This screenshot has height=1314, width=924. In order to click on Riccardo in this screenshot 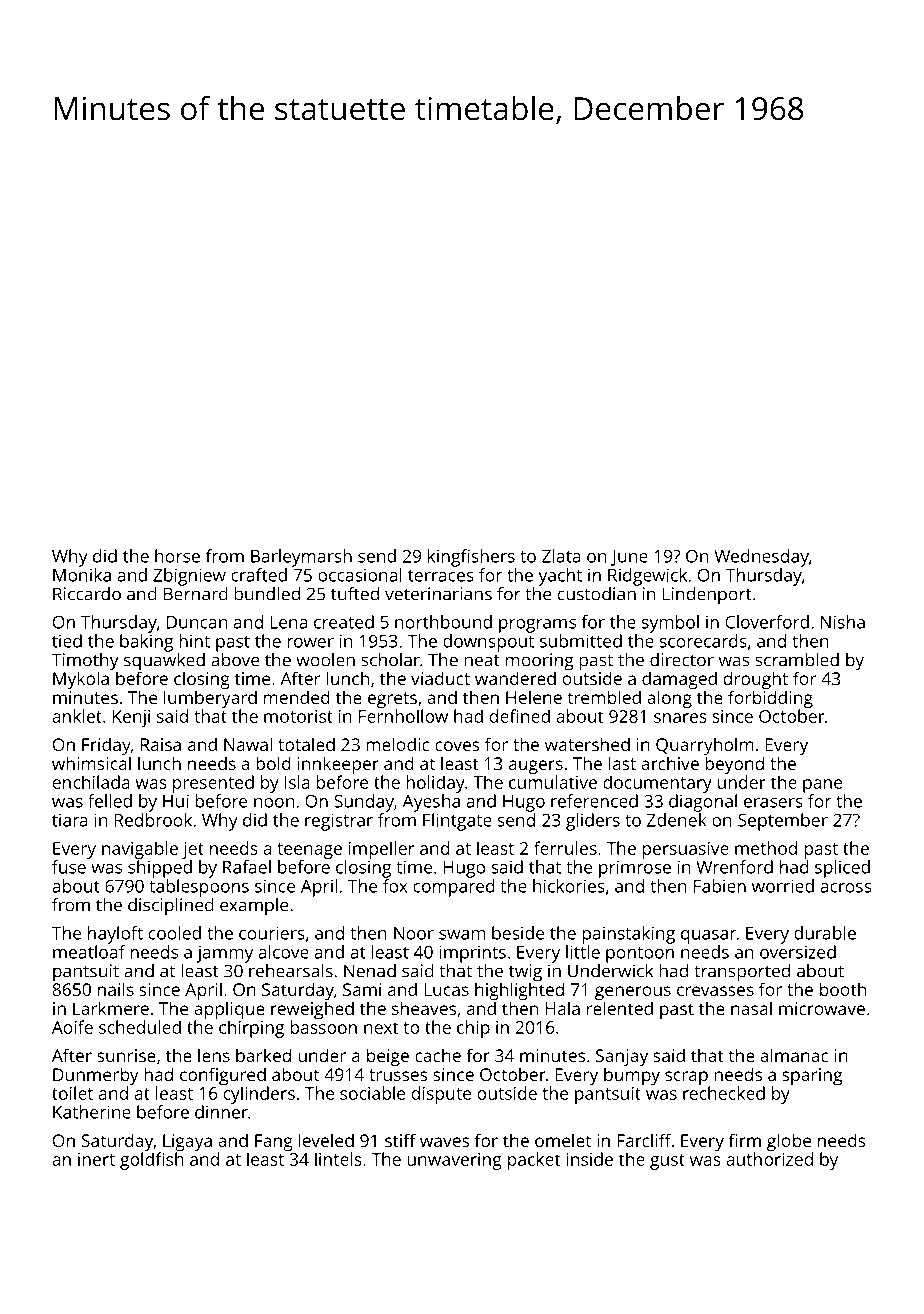, I will do `click(87, 594)`.
